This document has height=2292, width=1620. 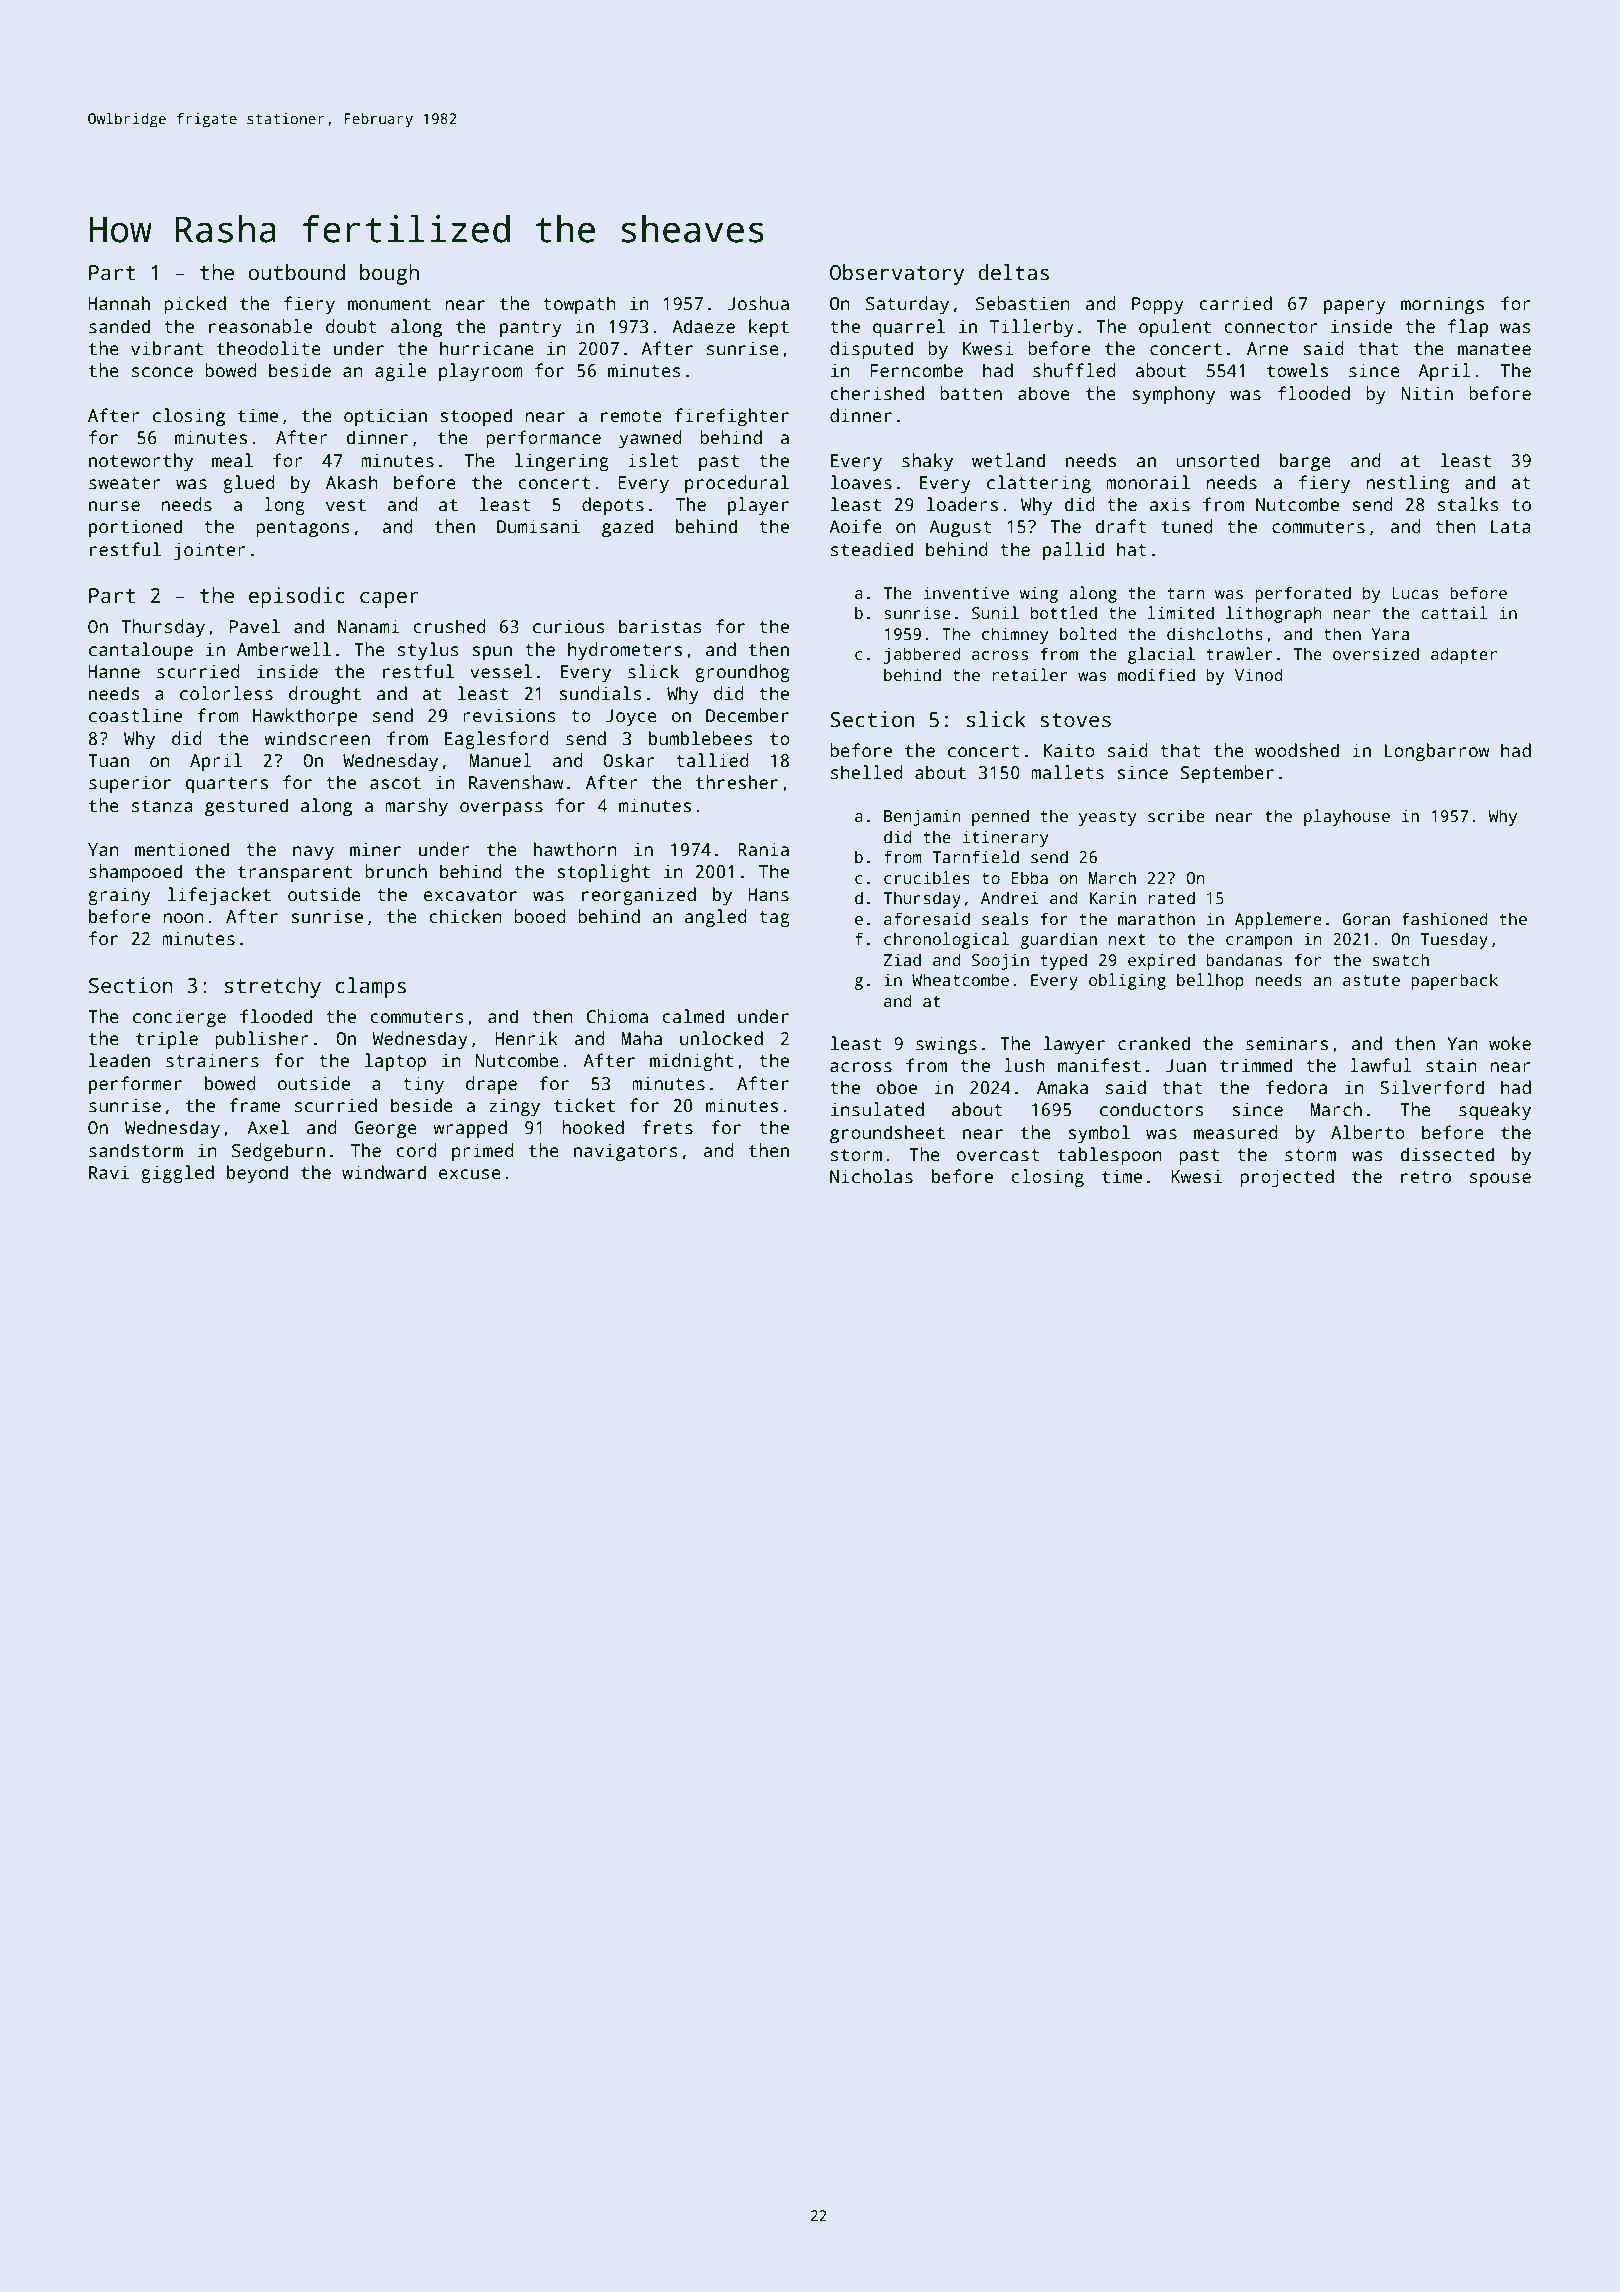 What do you see at coordinates (1355, 307) in the document?
I see `papery` at bounding box center [1355, 307].
